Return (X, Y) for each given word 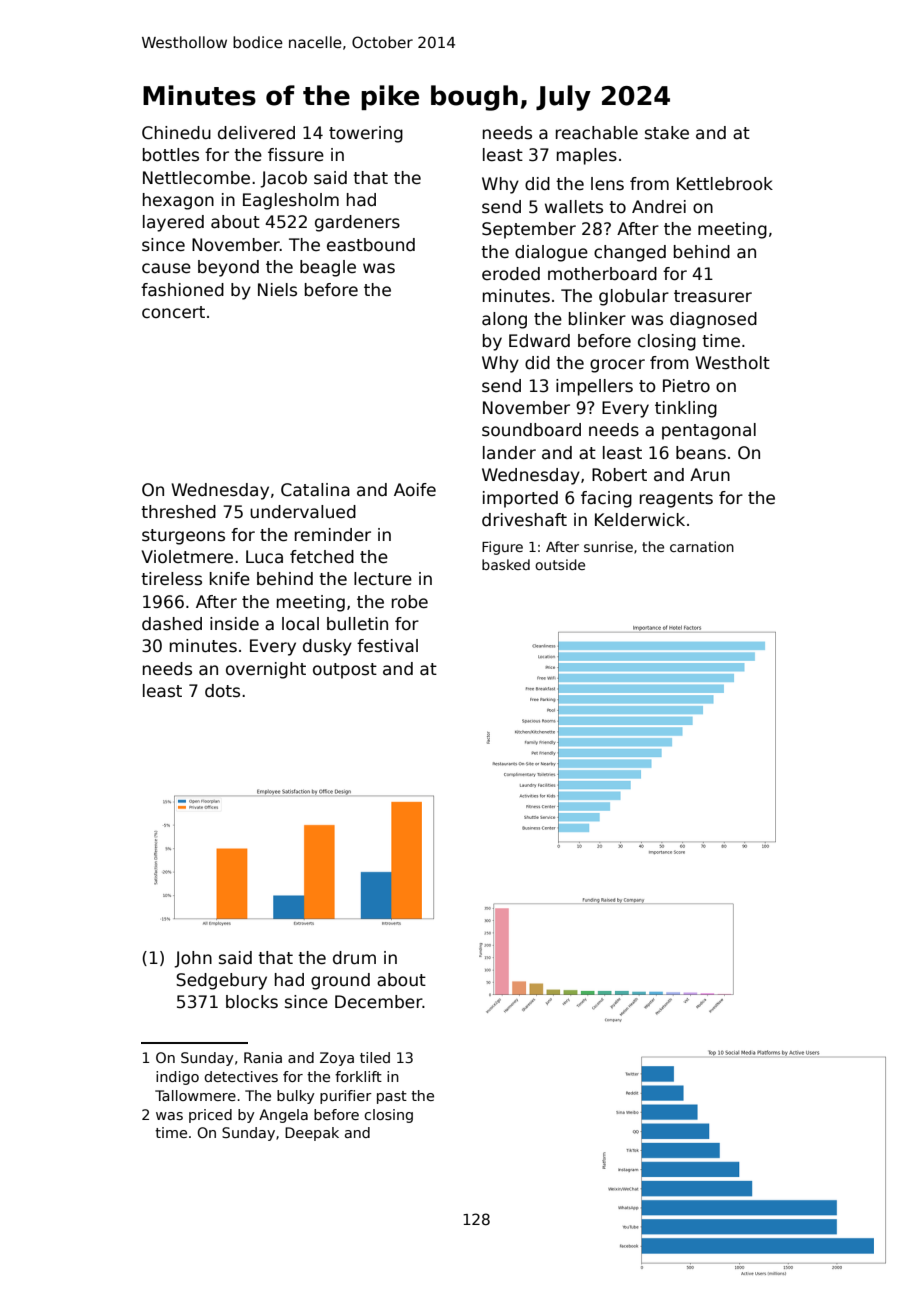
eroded (511, 274)
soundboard (531, 430)
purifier (346, 1097)
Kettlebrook (725, 184)
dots (222, 691)
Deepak (312, 1134)
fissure (296, 155)
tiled (375, 1057)
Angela (283, 1116)
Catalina (315, 490)
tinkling (686, 409)
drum (354, 958)
